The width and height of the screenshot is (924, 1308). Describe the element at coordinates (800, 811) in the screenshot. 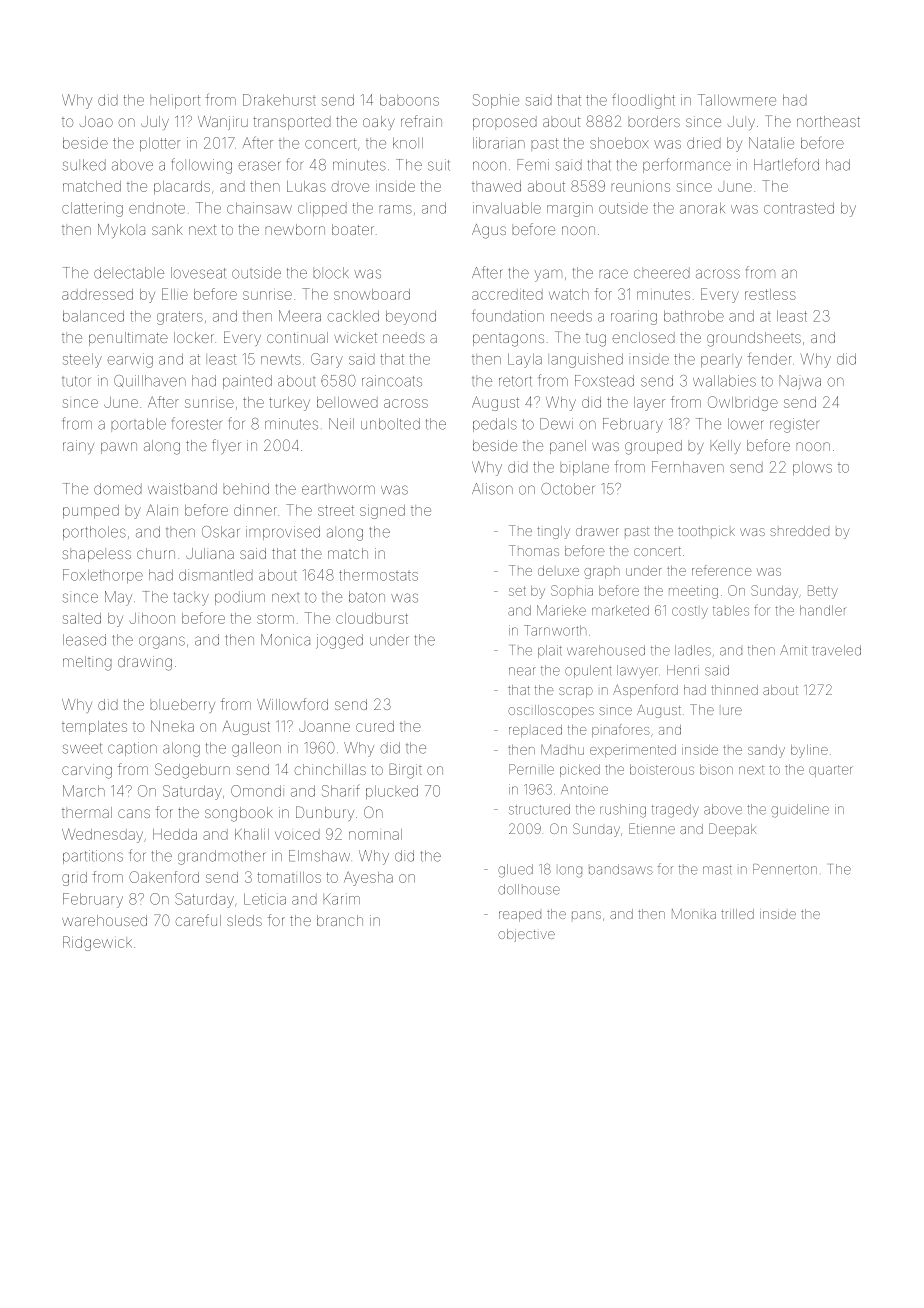

I see `guideline` at that location.
